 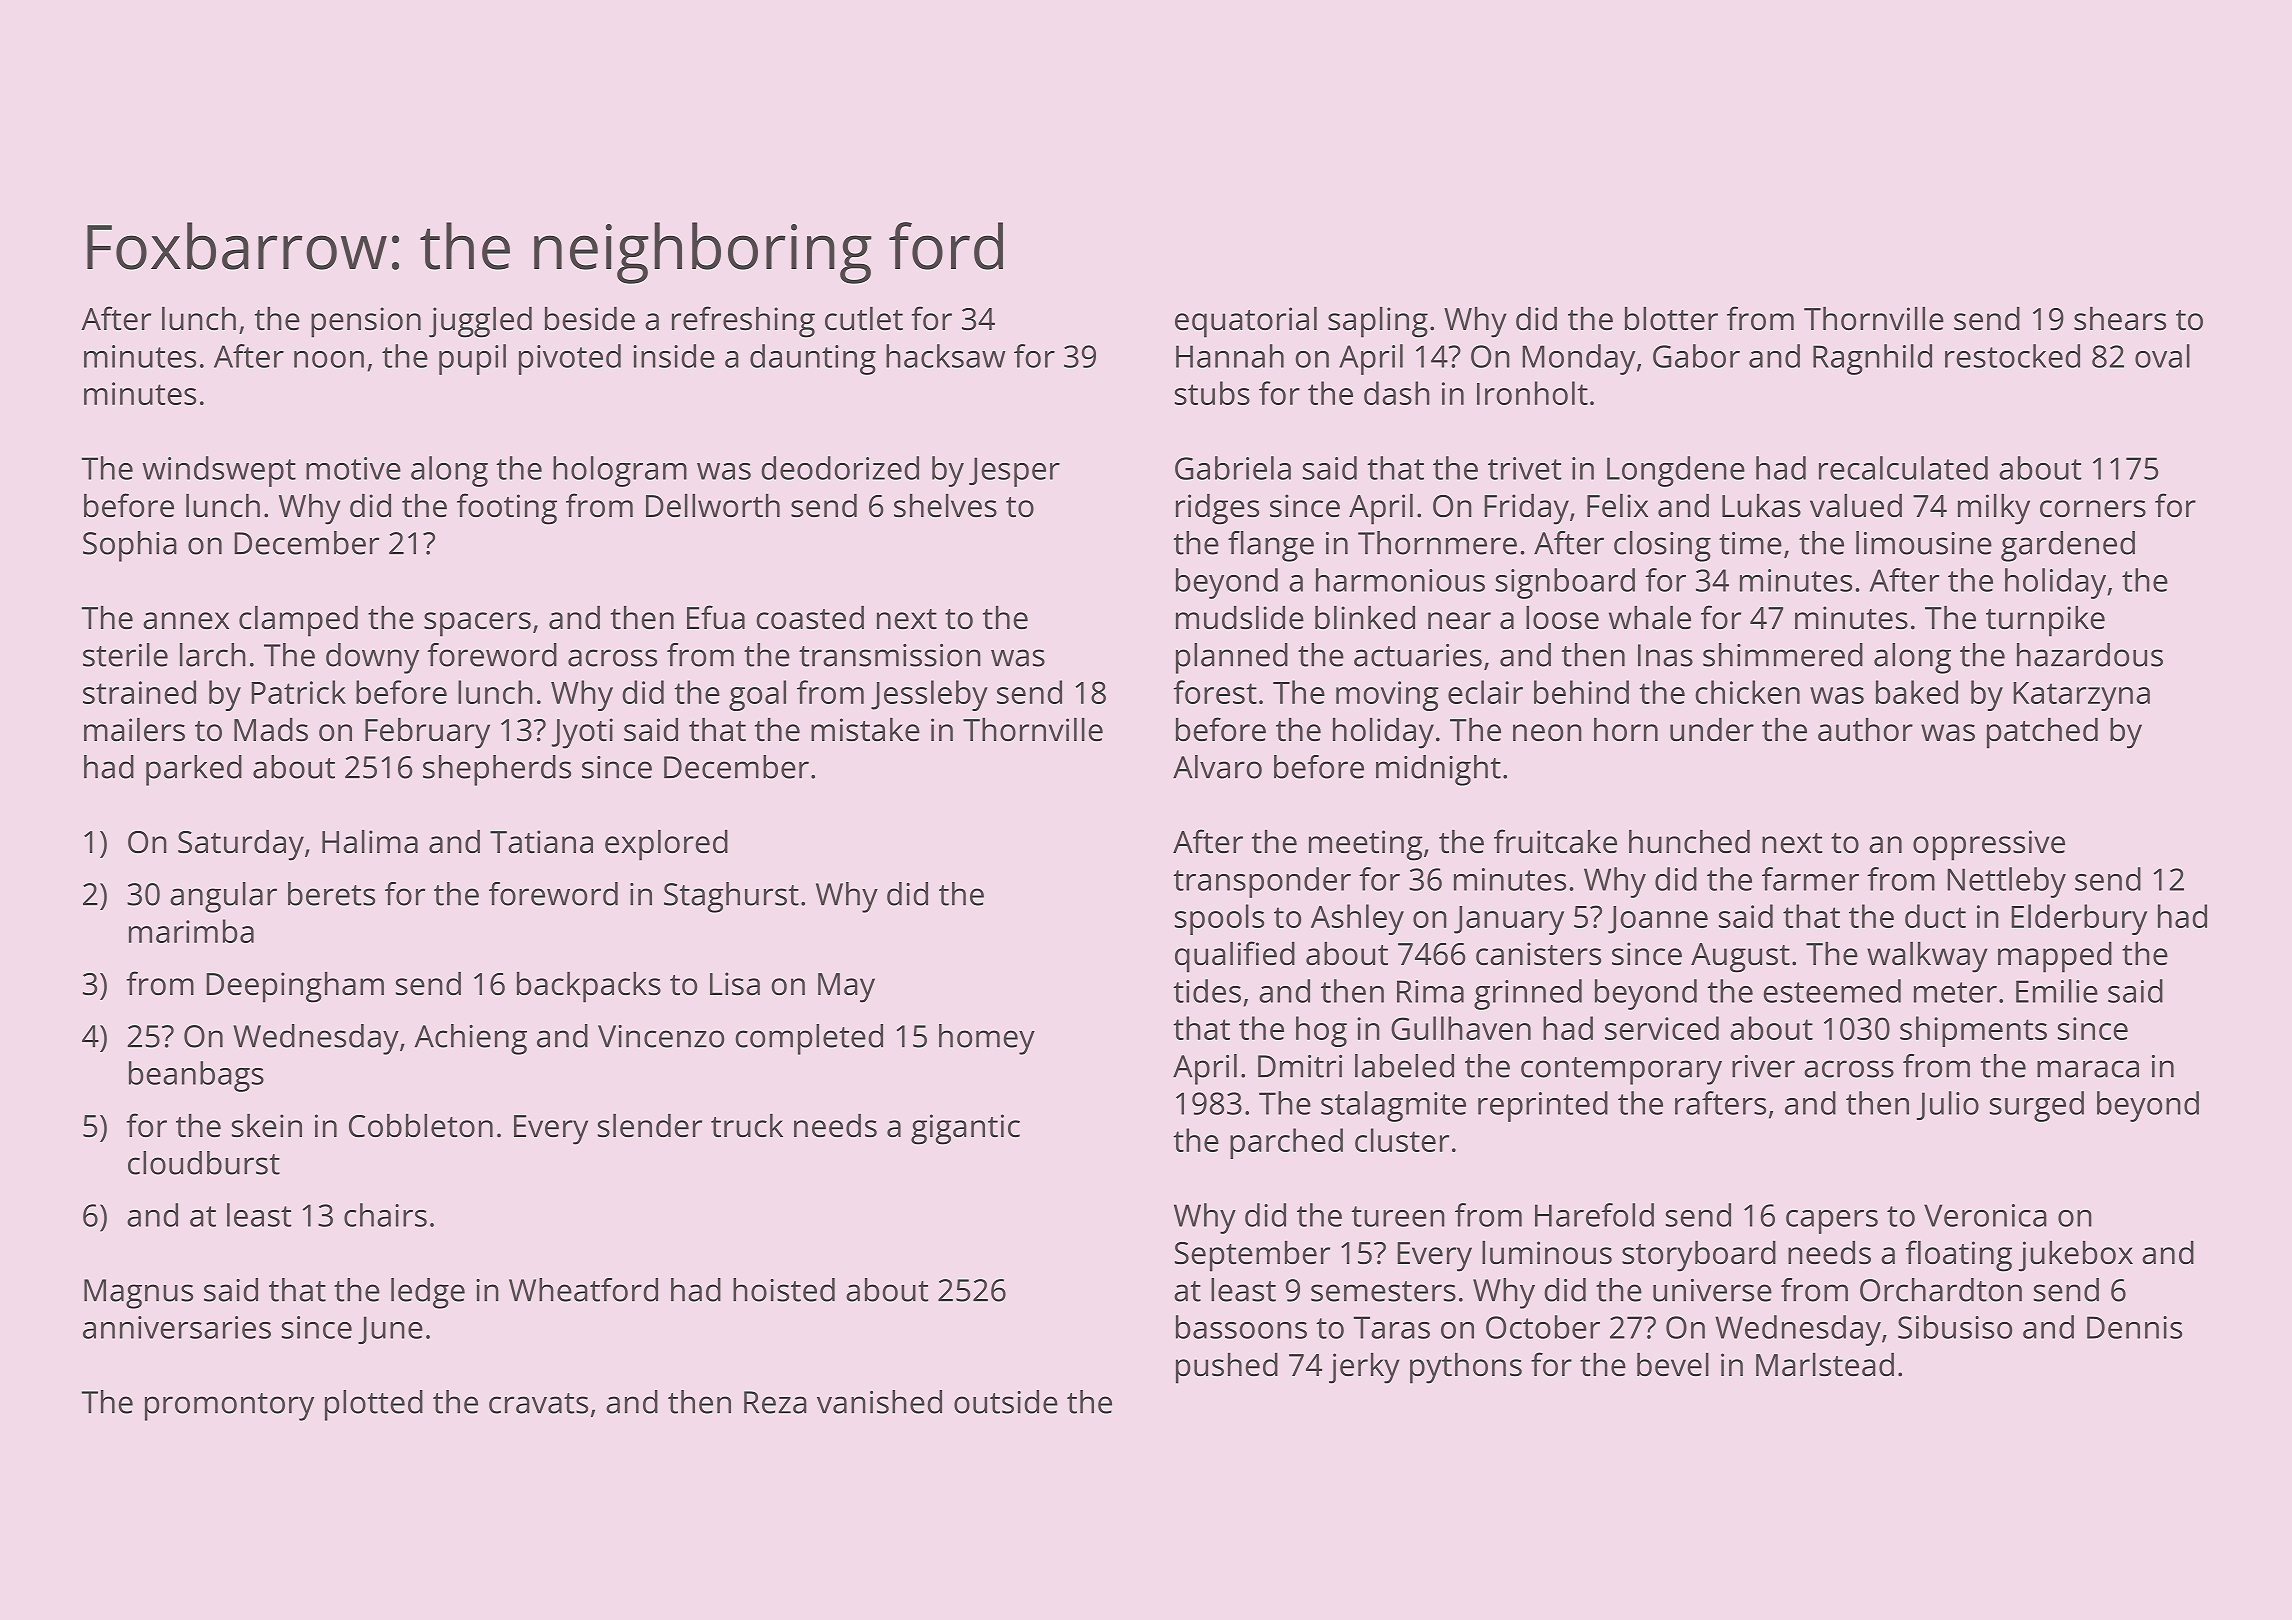 What do you see at coordinates (1364, 1368) in the screenshot?
I see `jerky` at bounding box center [1364, 1368].
